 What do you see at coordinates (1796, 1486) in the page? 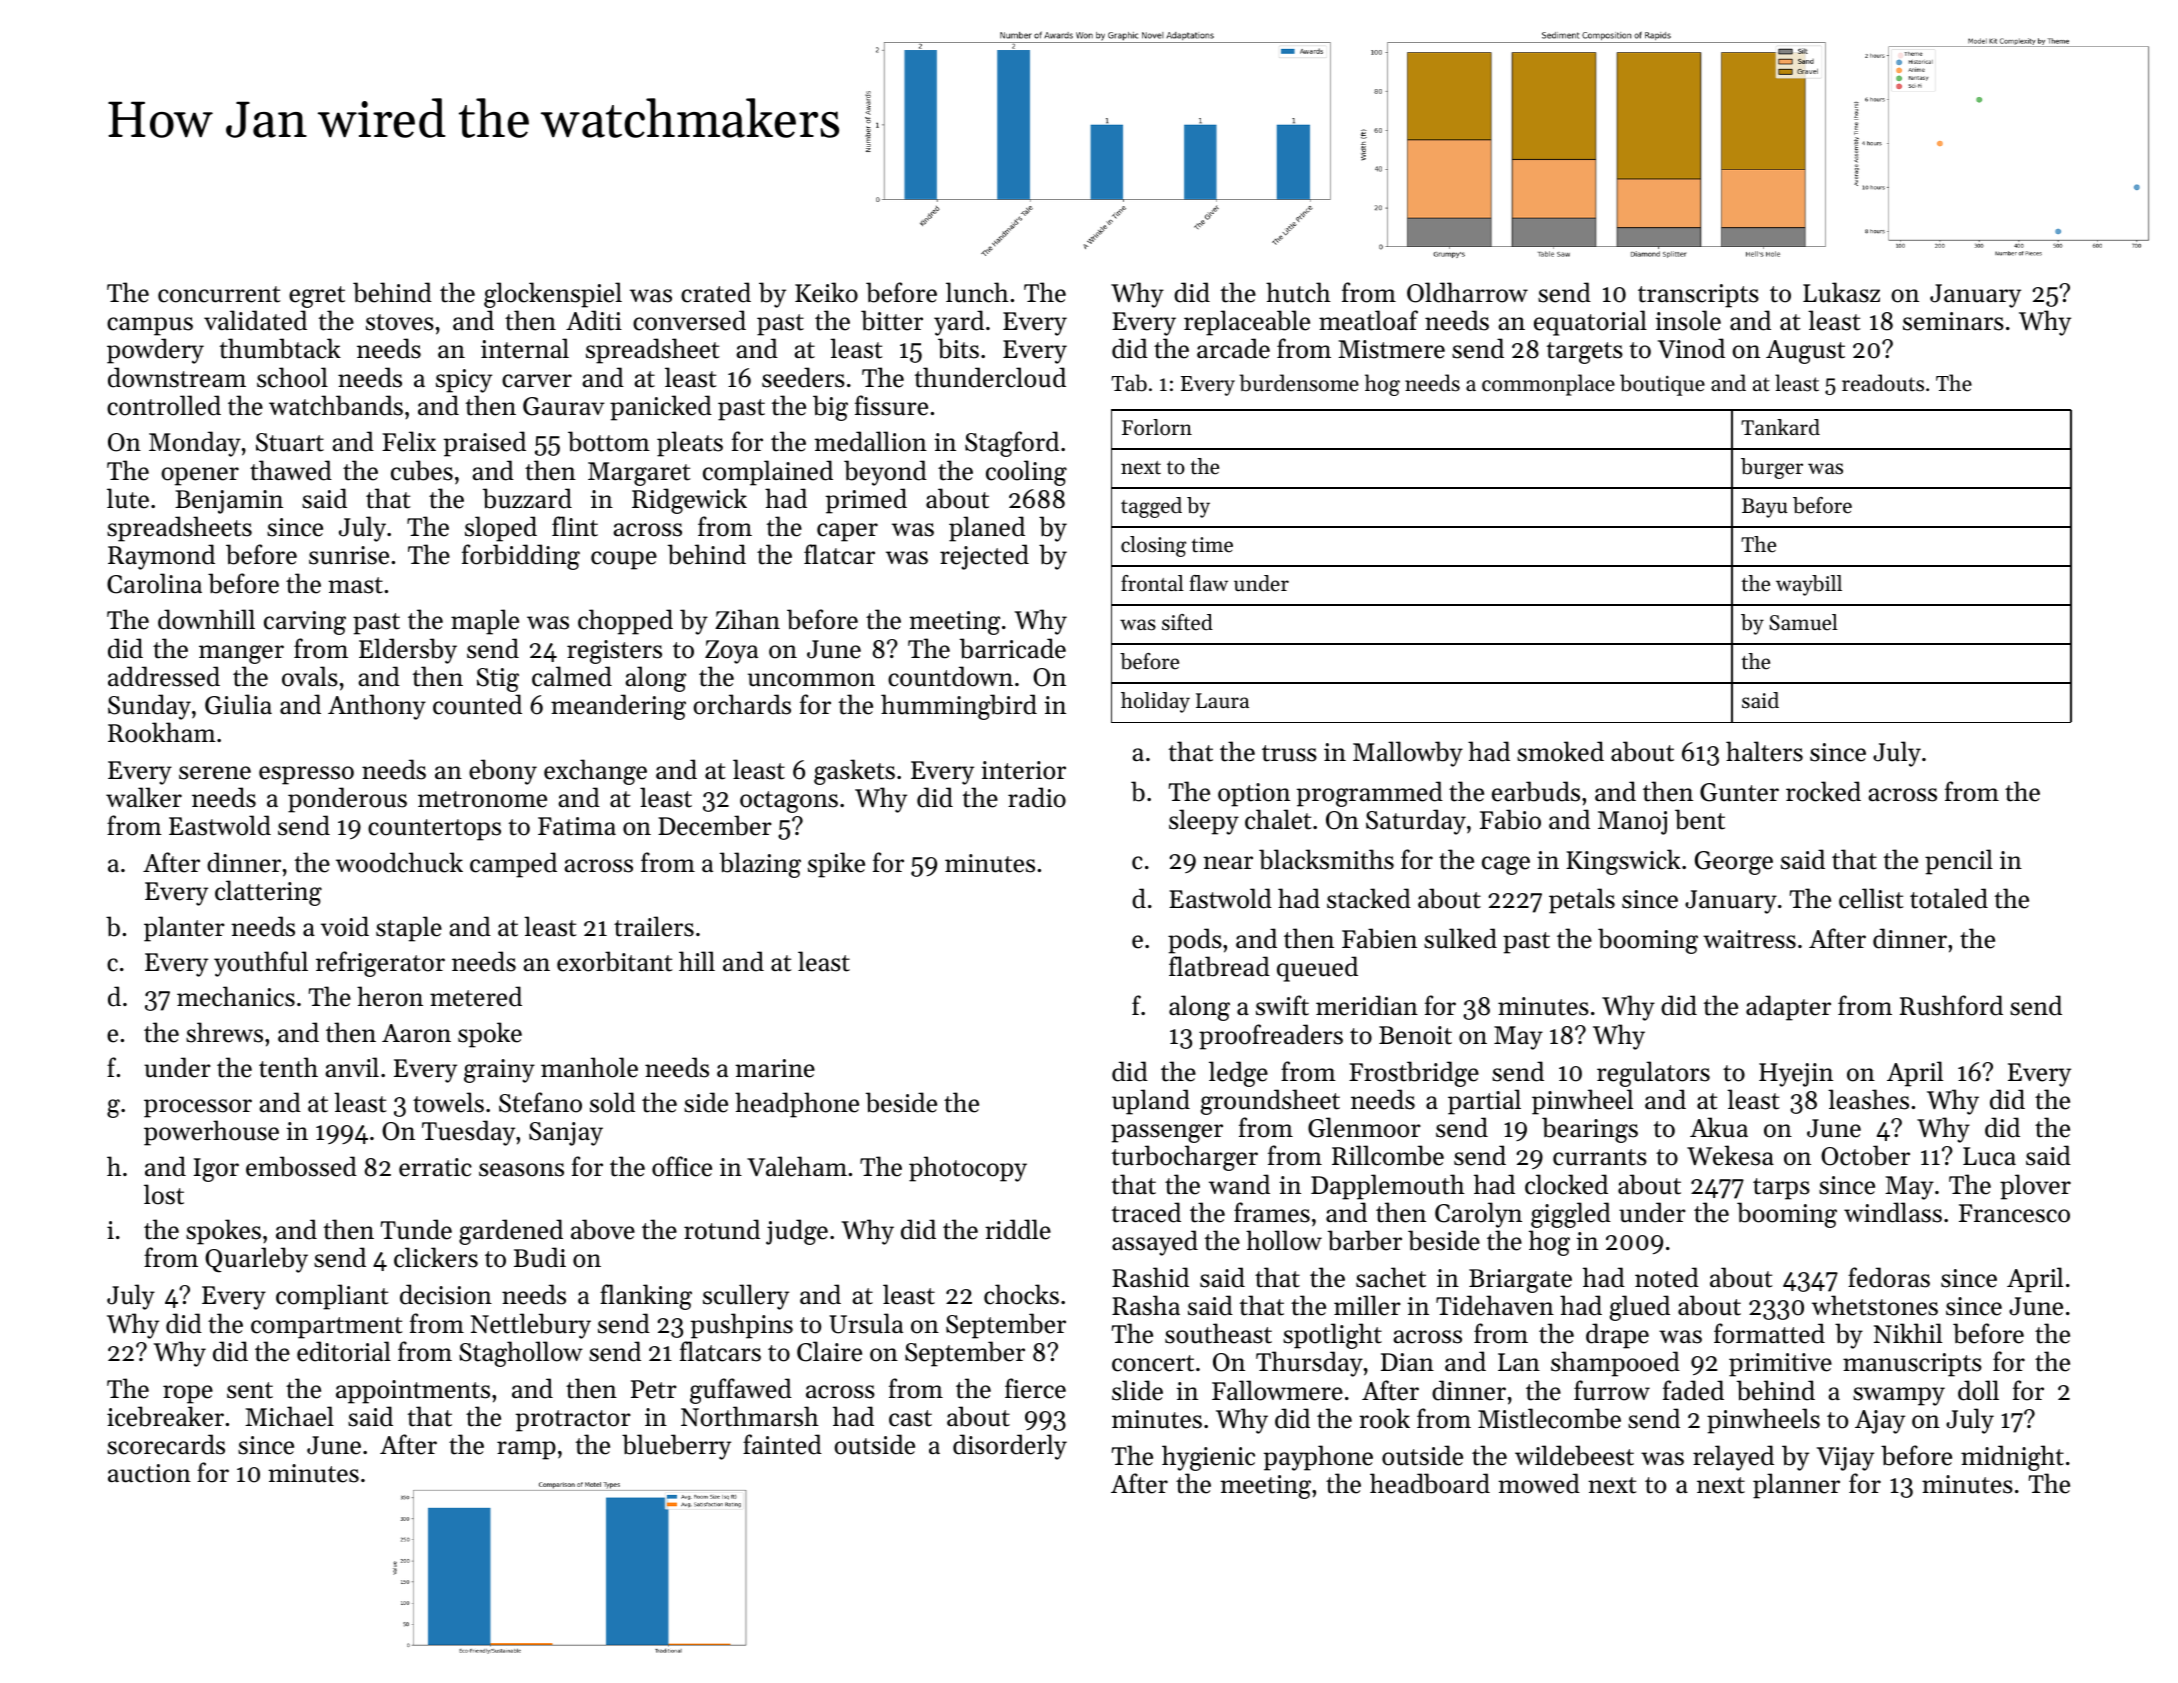
I see `planner` at bounding box center [1796, 1486].
